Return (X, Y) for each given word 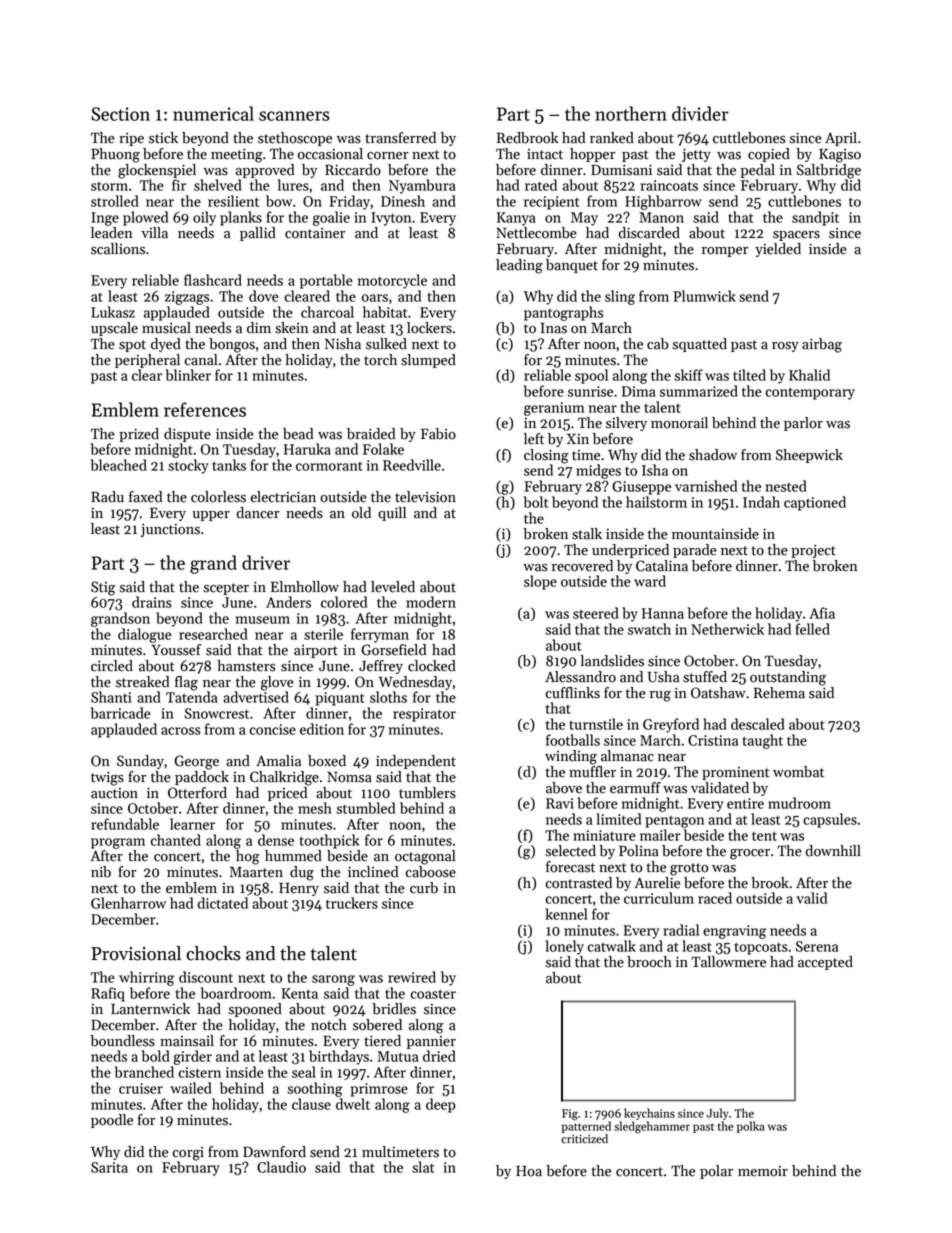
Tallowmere (728, 962)
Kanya (516, 219)
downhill (833, 851)
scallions (118, 249)
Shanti (111, 697)
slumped (428, 361)
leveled (393, 587)
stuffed (705, 677)
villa (154, 233)
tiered (382, 1041)
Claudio (281, 1167)
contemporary (810, 393)
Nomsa (349, 777)
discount (206, 977)
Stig (103, 588)
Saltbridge (829, 171)
